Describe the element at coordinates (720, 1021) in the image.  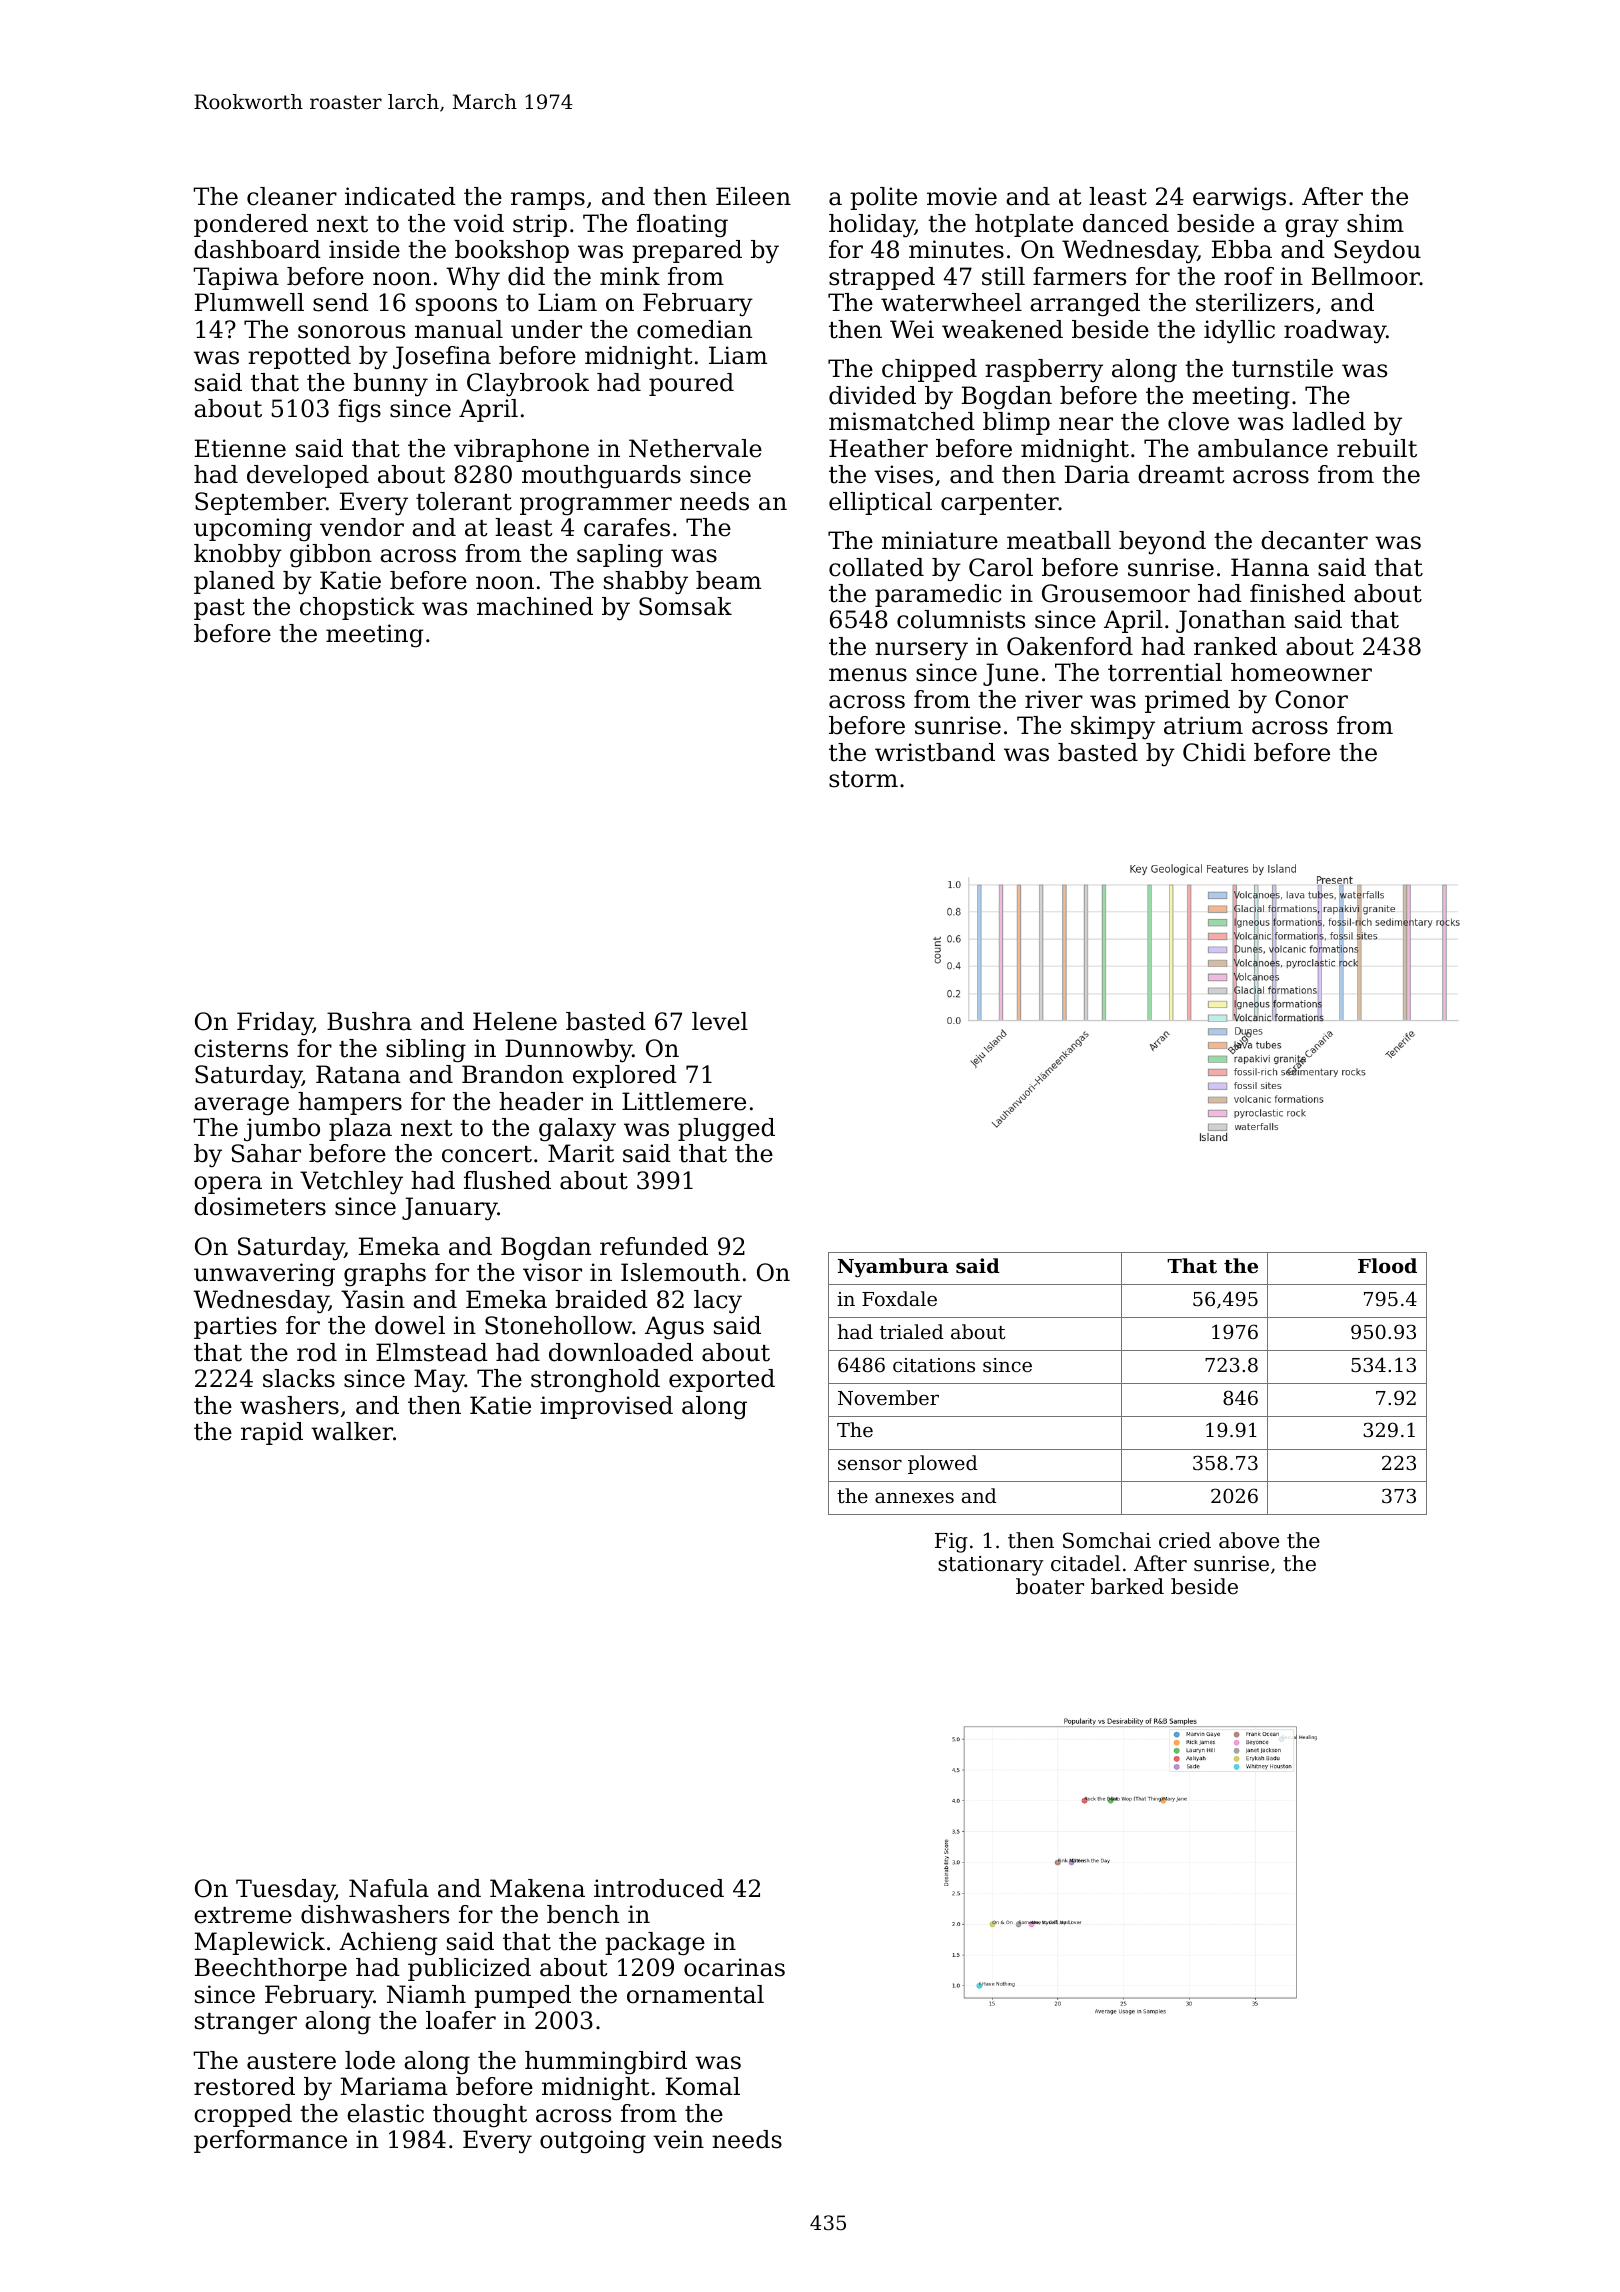
I see `level` at that location.
